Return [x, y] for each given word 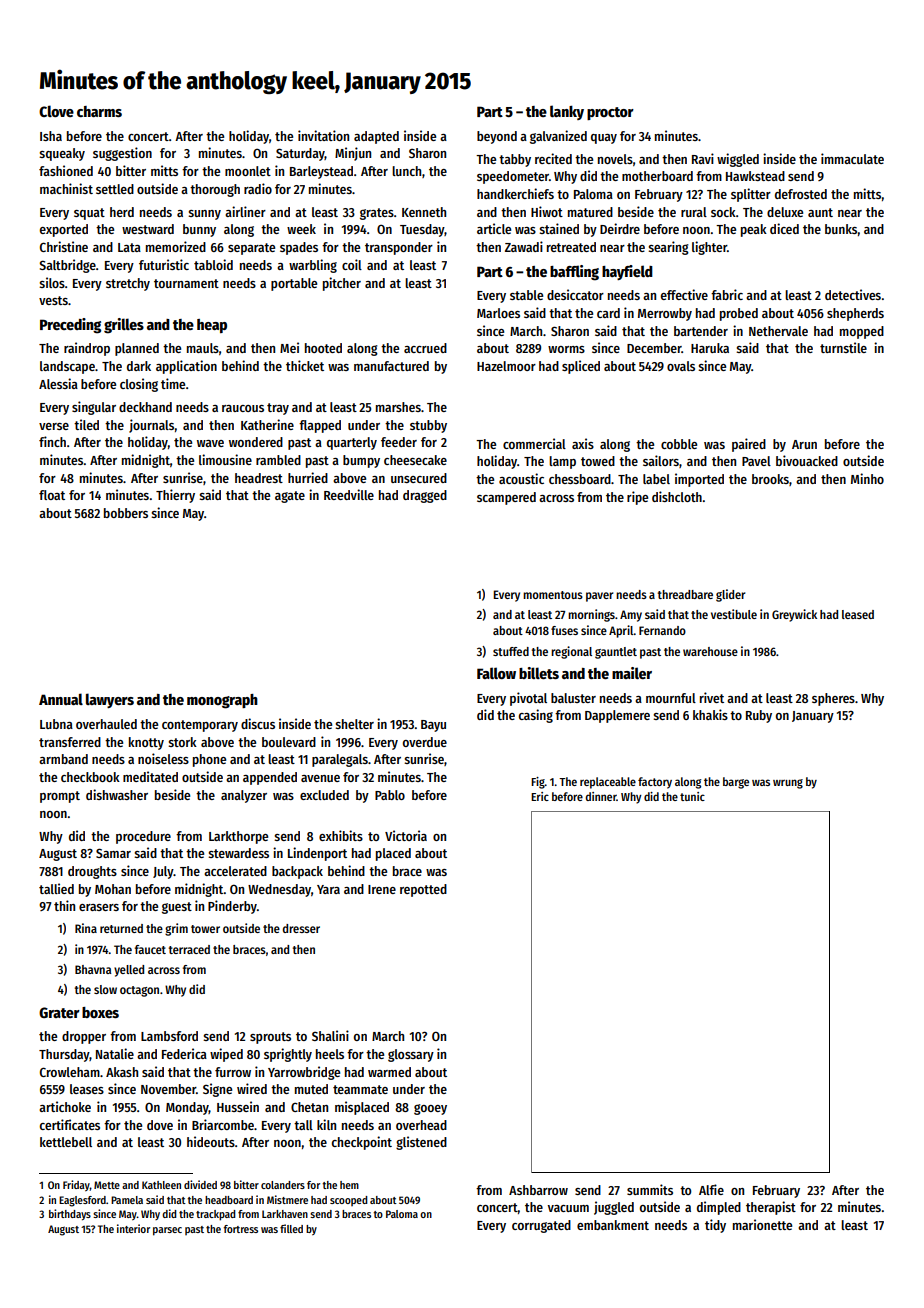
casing [536, 716]
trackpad [215, 1215]
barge [736, 783]
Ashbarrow [538, 1190]
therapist [771, 1208]
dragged [425, 496]
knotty [146, 743]
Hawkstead [755, 176]
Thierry [175, 496]
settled [115, 189]
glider [731, 595]
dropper [84, 1037]
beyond [497, 137]
